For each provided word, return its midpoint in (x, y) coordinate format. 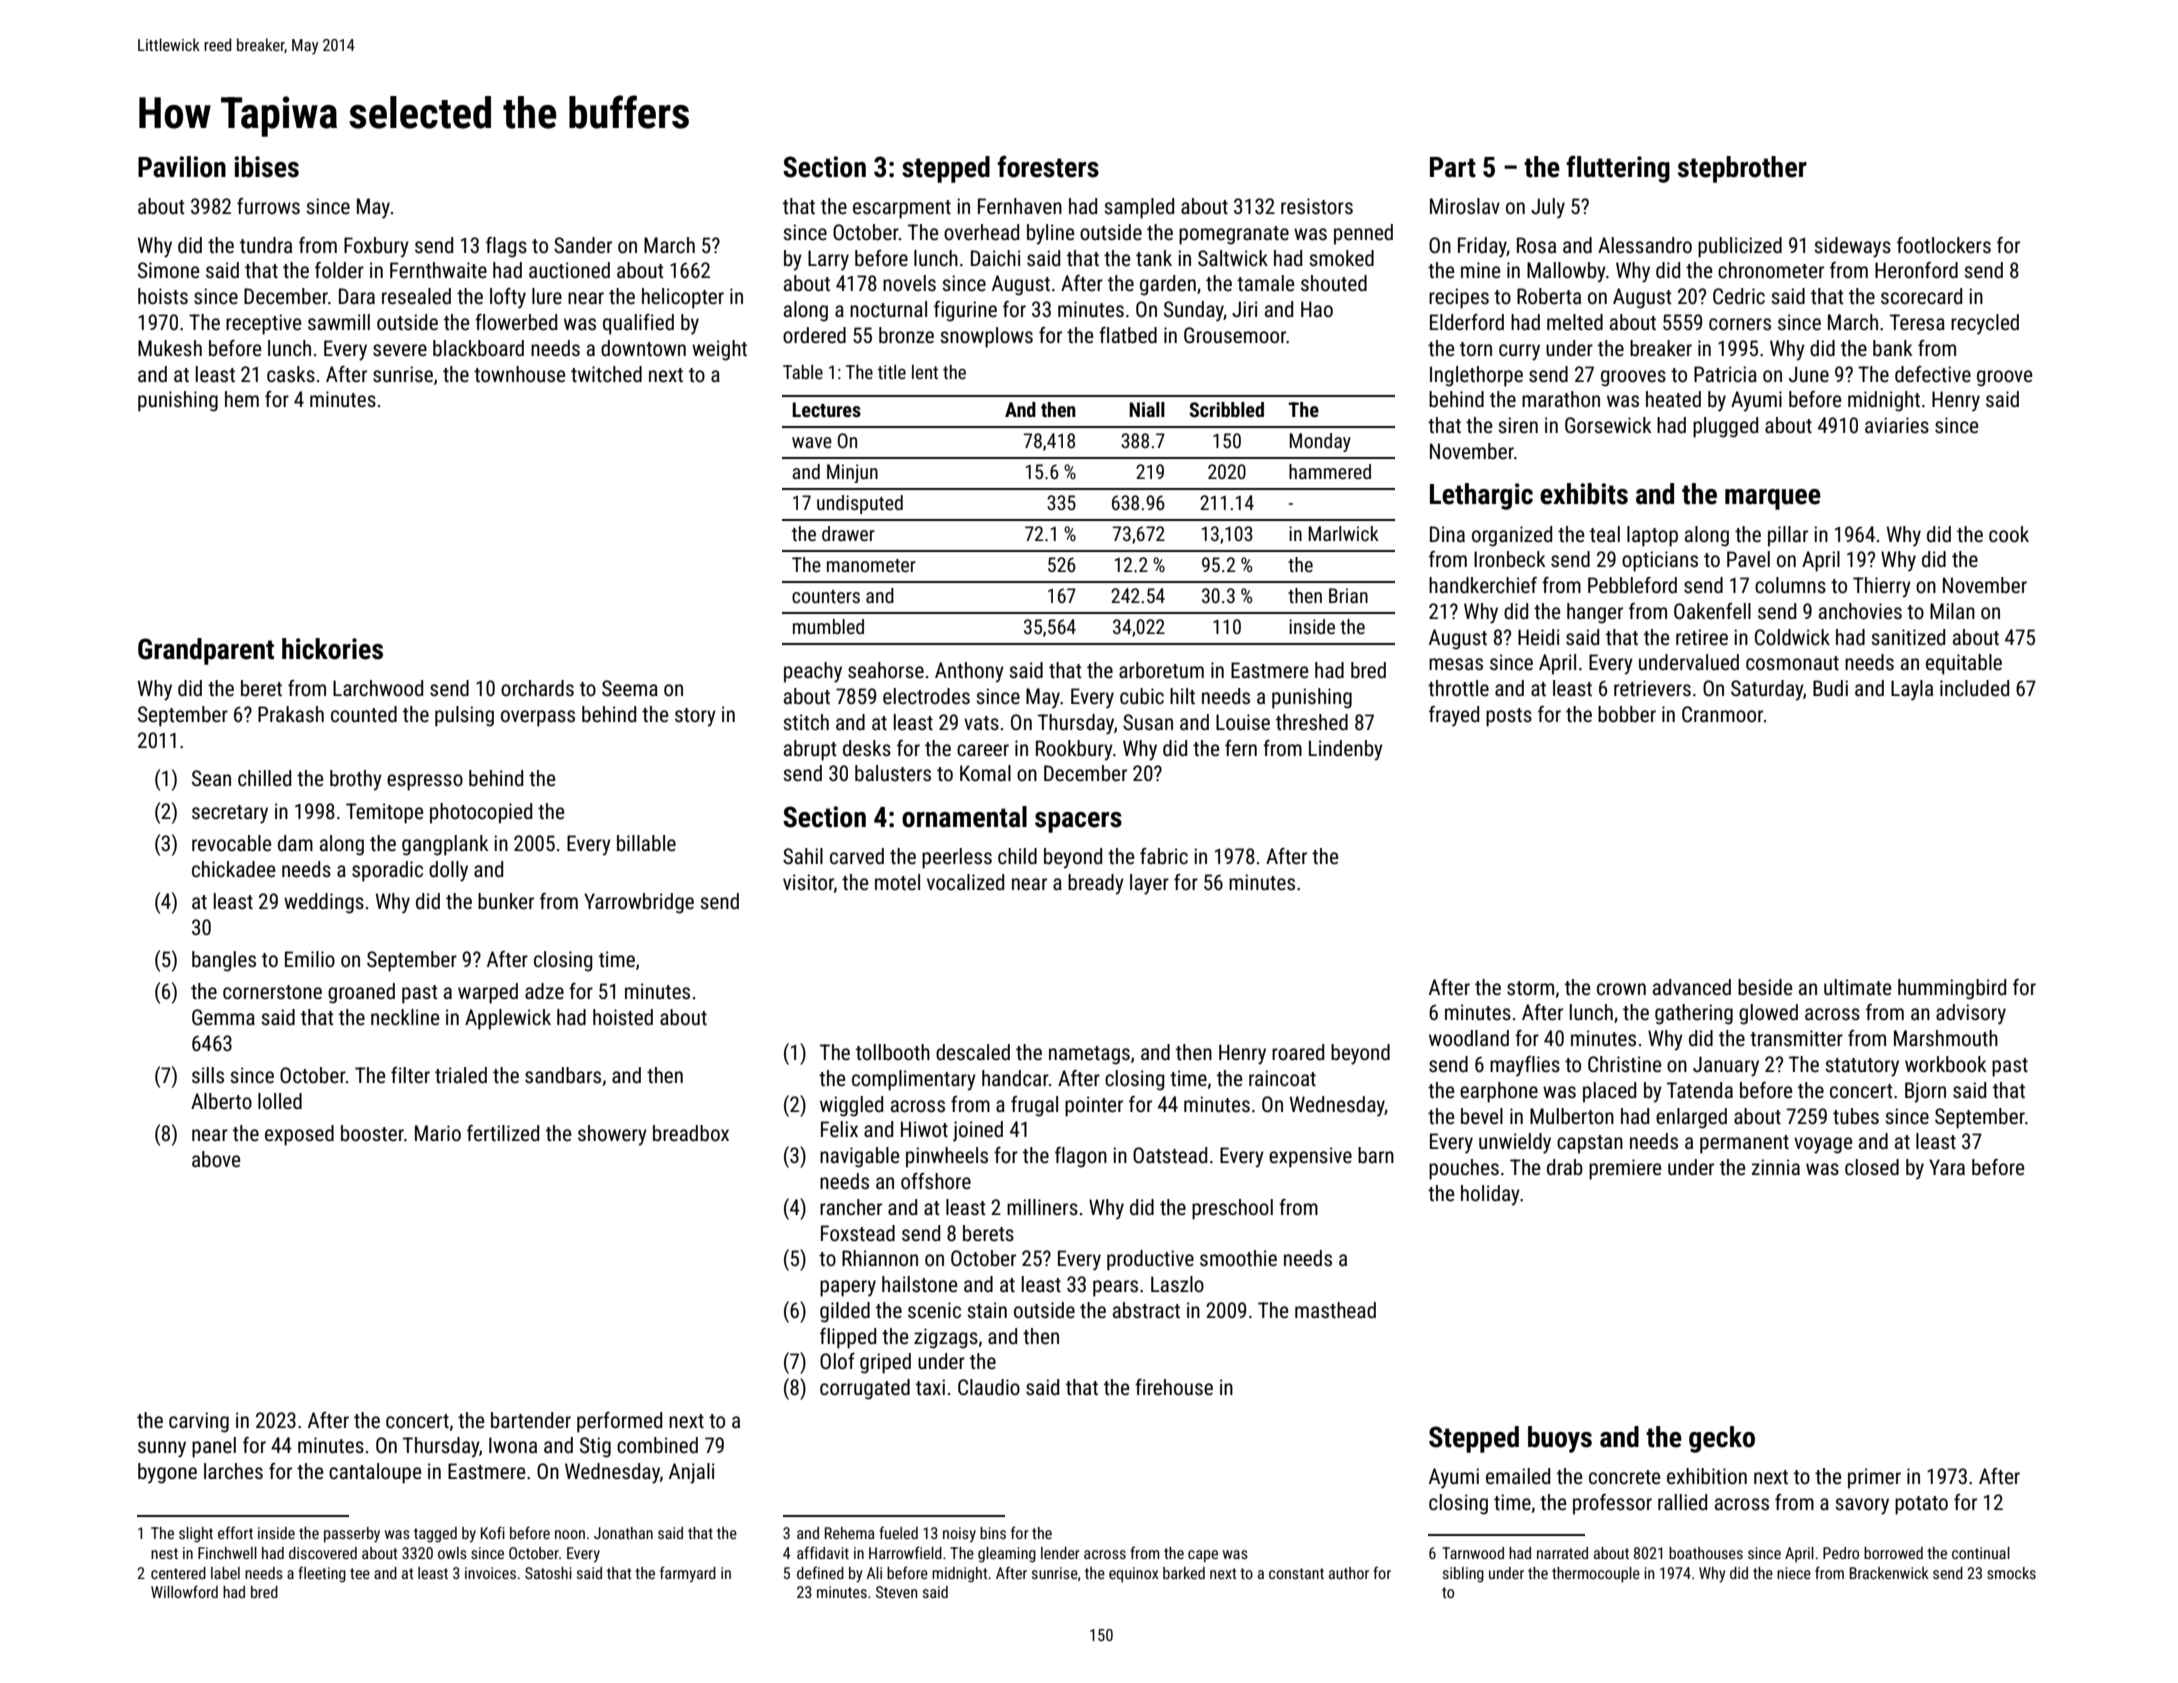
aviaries (1897, 425)
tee (360, 1573)
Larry (828, 260)
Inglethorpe (1476, 376)
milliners (1042, 1207)
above (216, 1159)
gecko (1722, 1439)
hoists (163, 296)
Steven (896, 1592)
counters (826, 596)
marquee (1773, 499)
